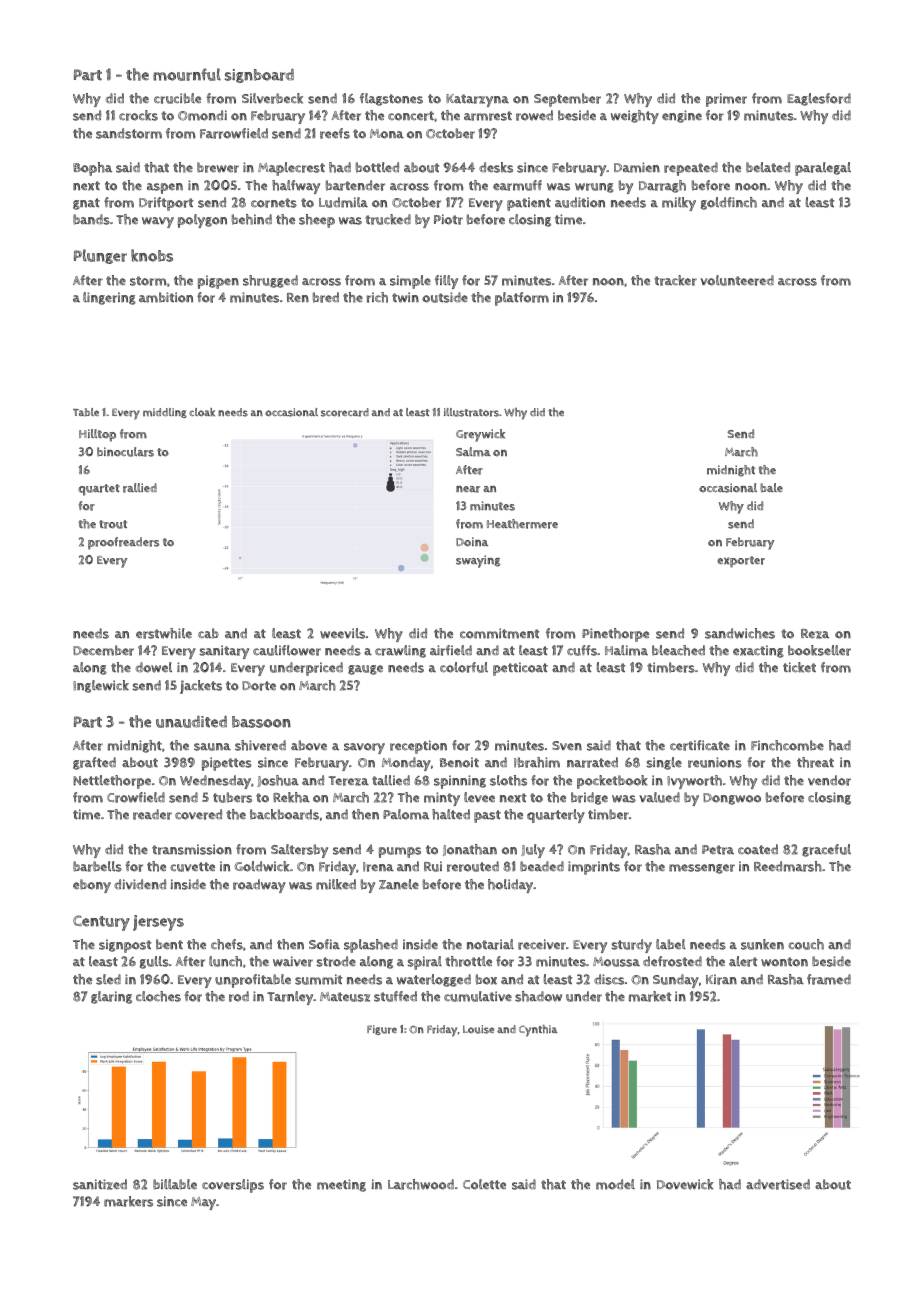  I want to click on tracker, so click(675, 280).
